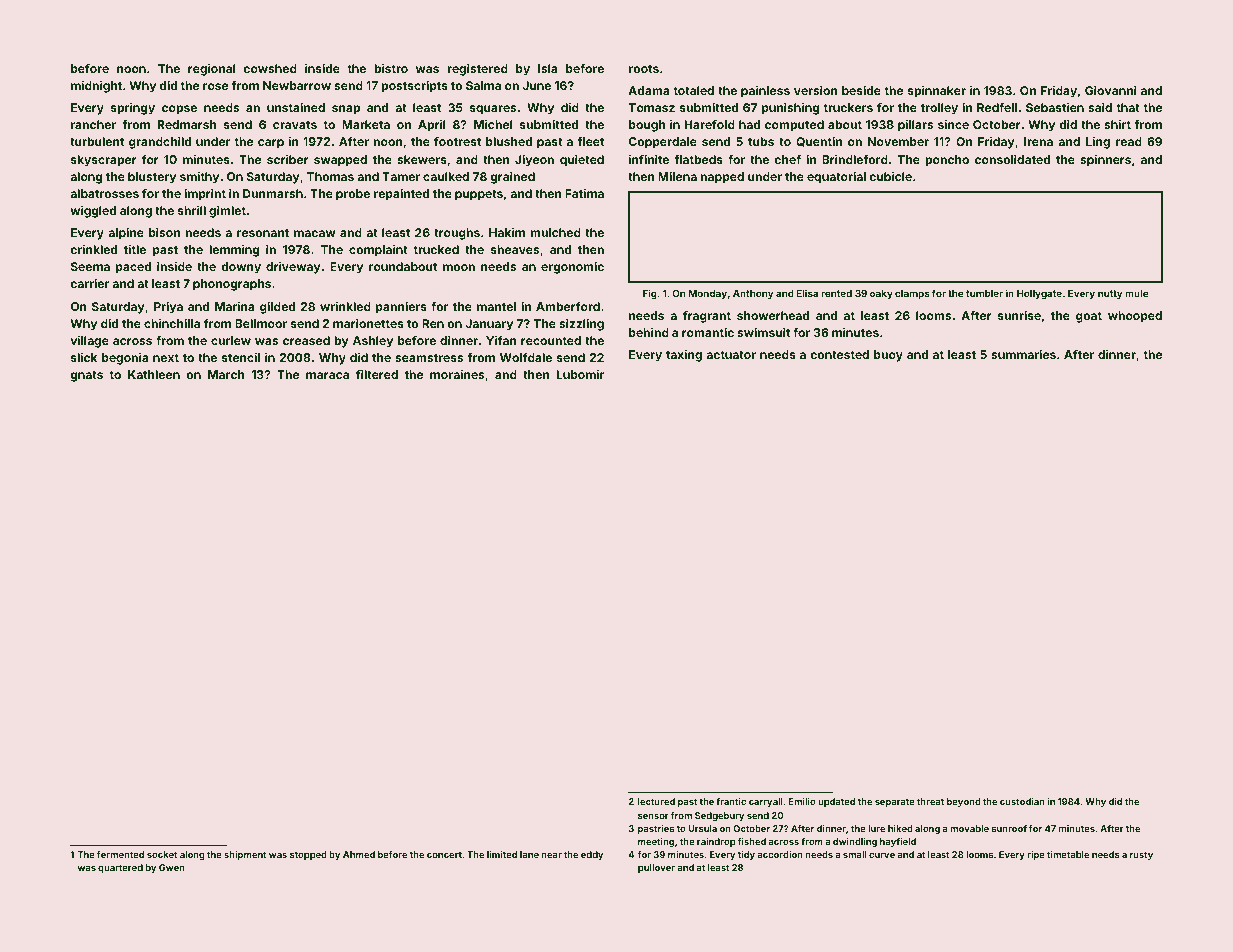 This screenshot has height=952, width=1233. I want to click on caulked, so click(446, 176).
